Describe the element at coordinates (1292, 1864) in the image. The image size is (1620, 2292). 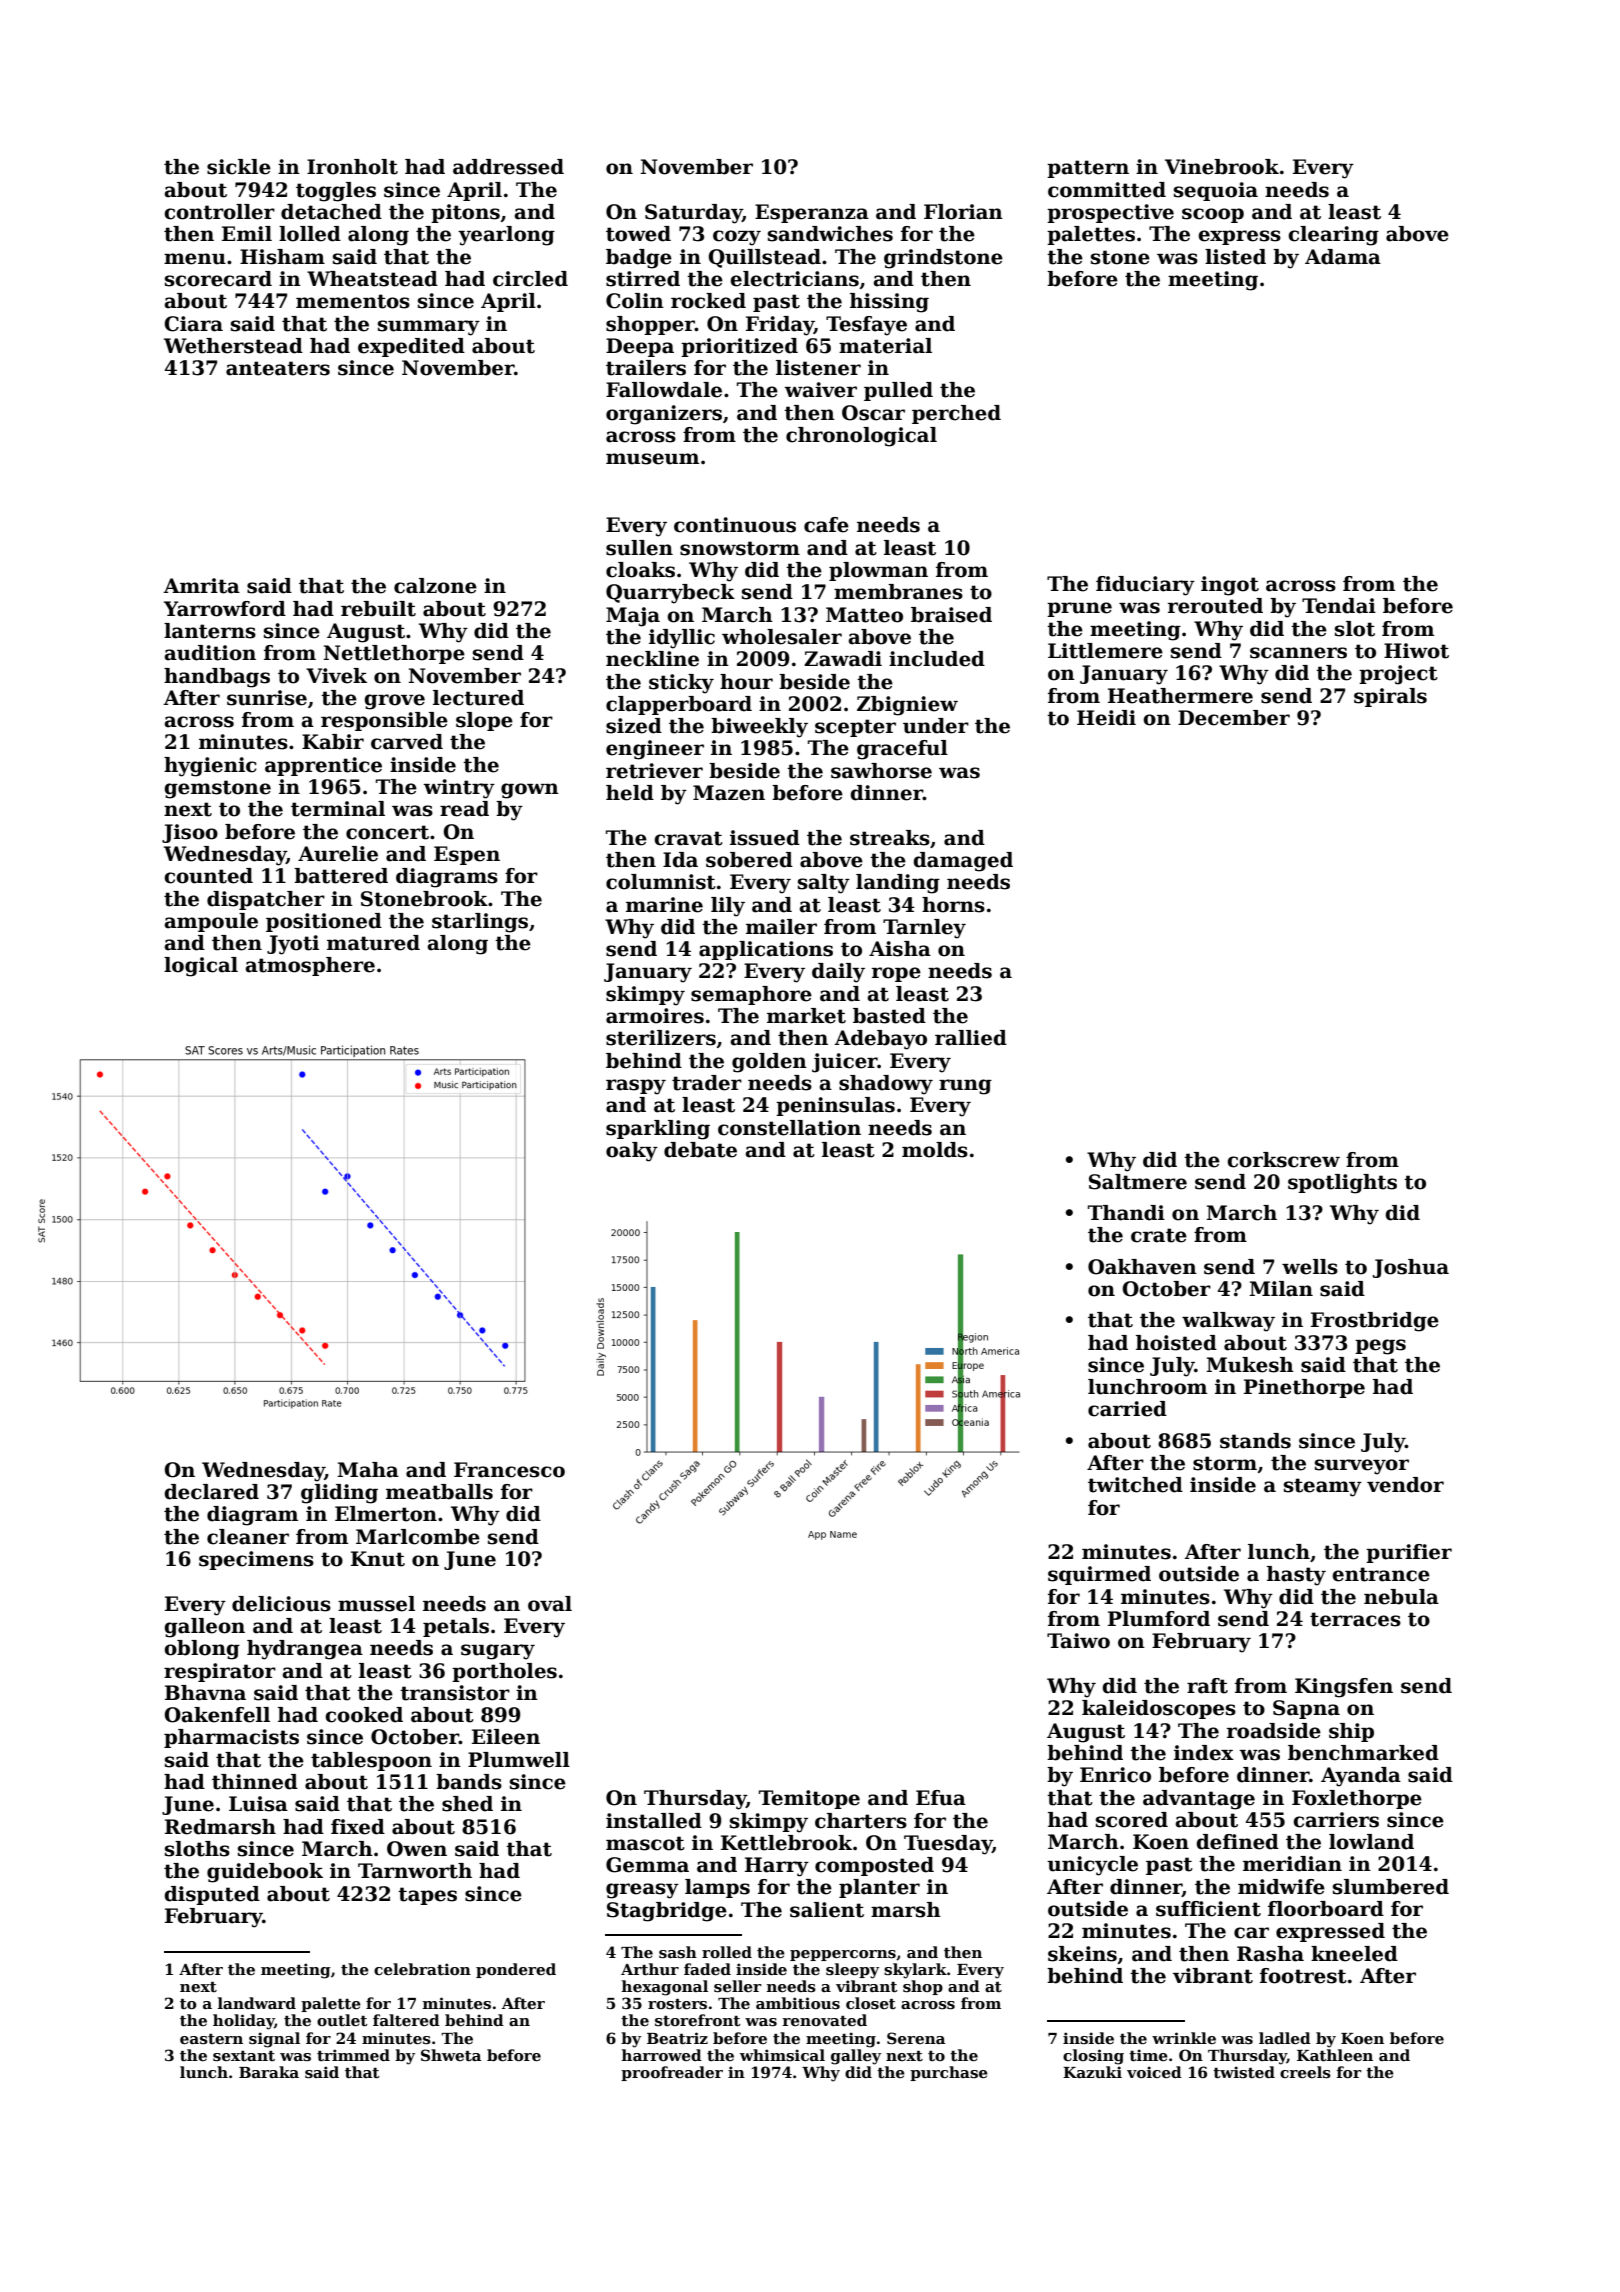
I see `meridian` at that location.
